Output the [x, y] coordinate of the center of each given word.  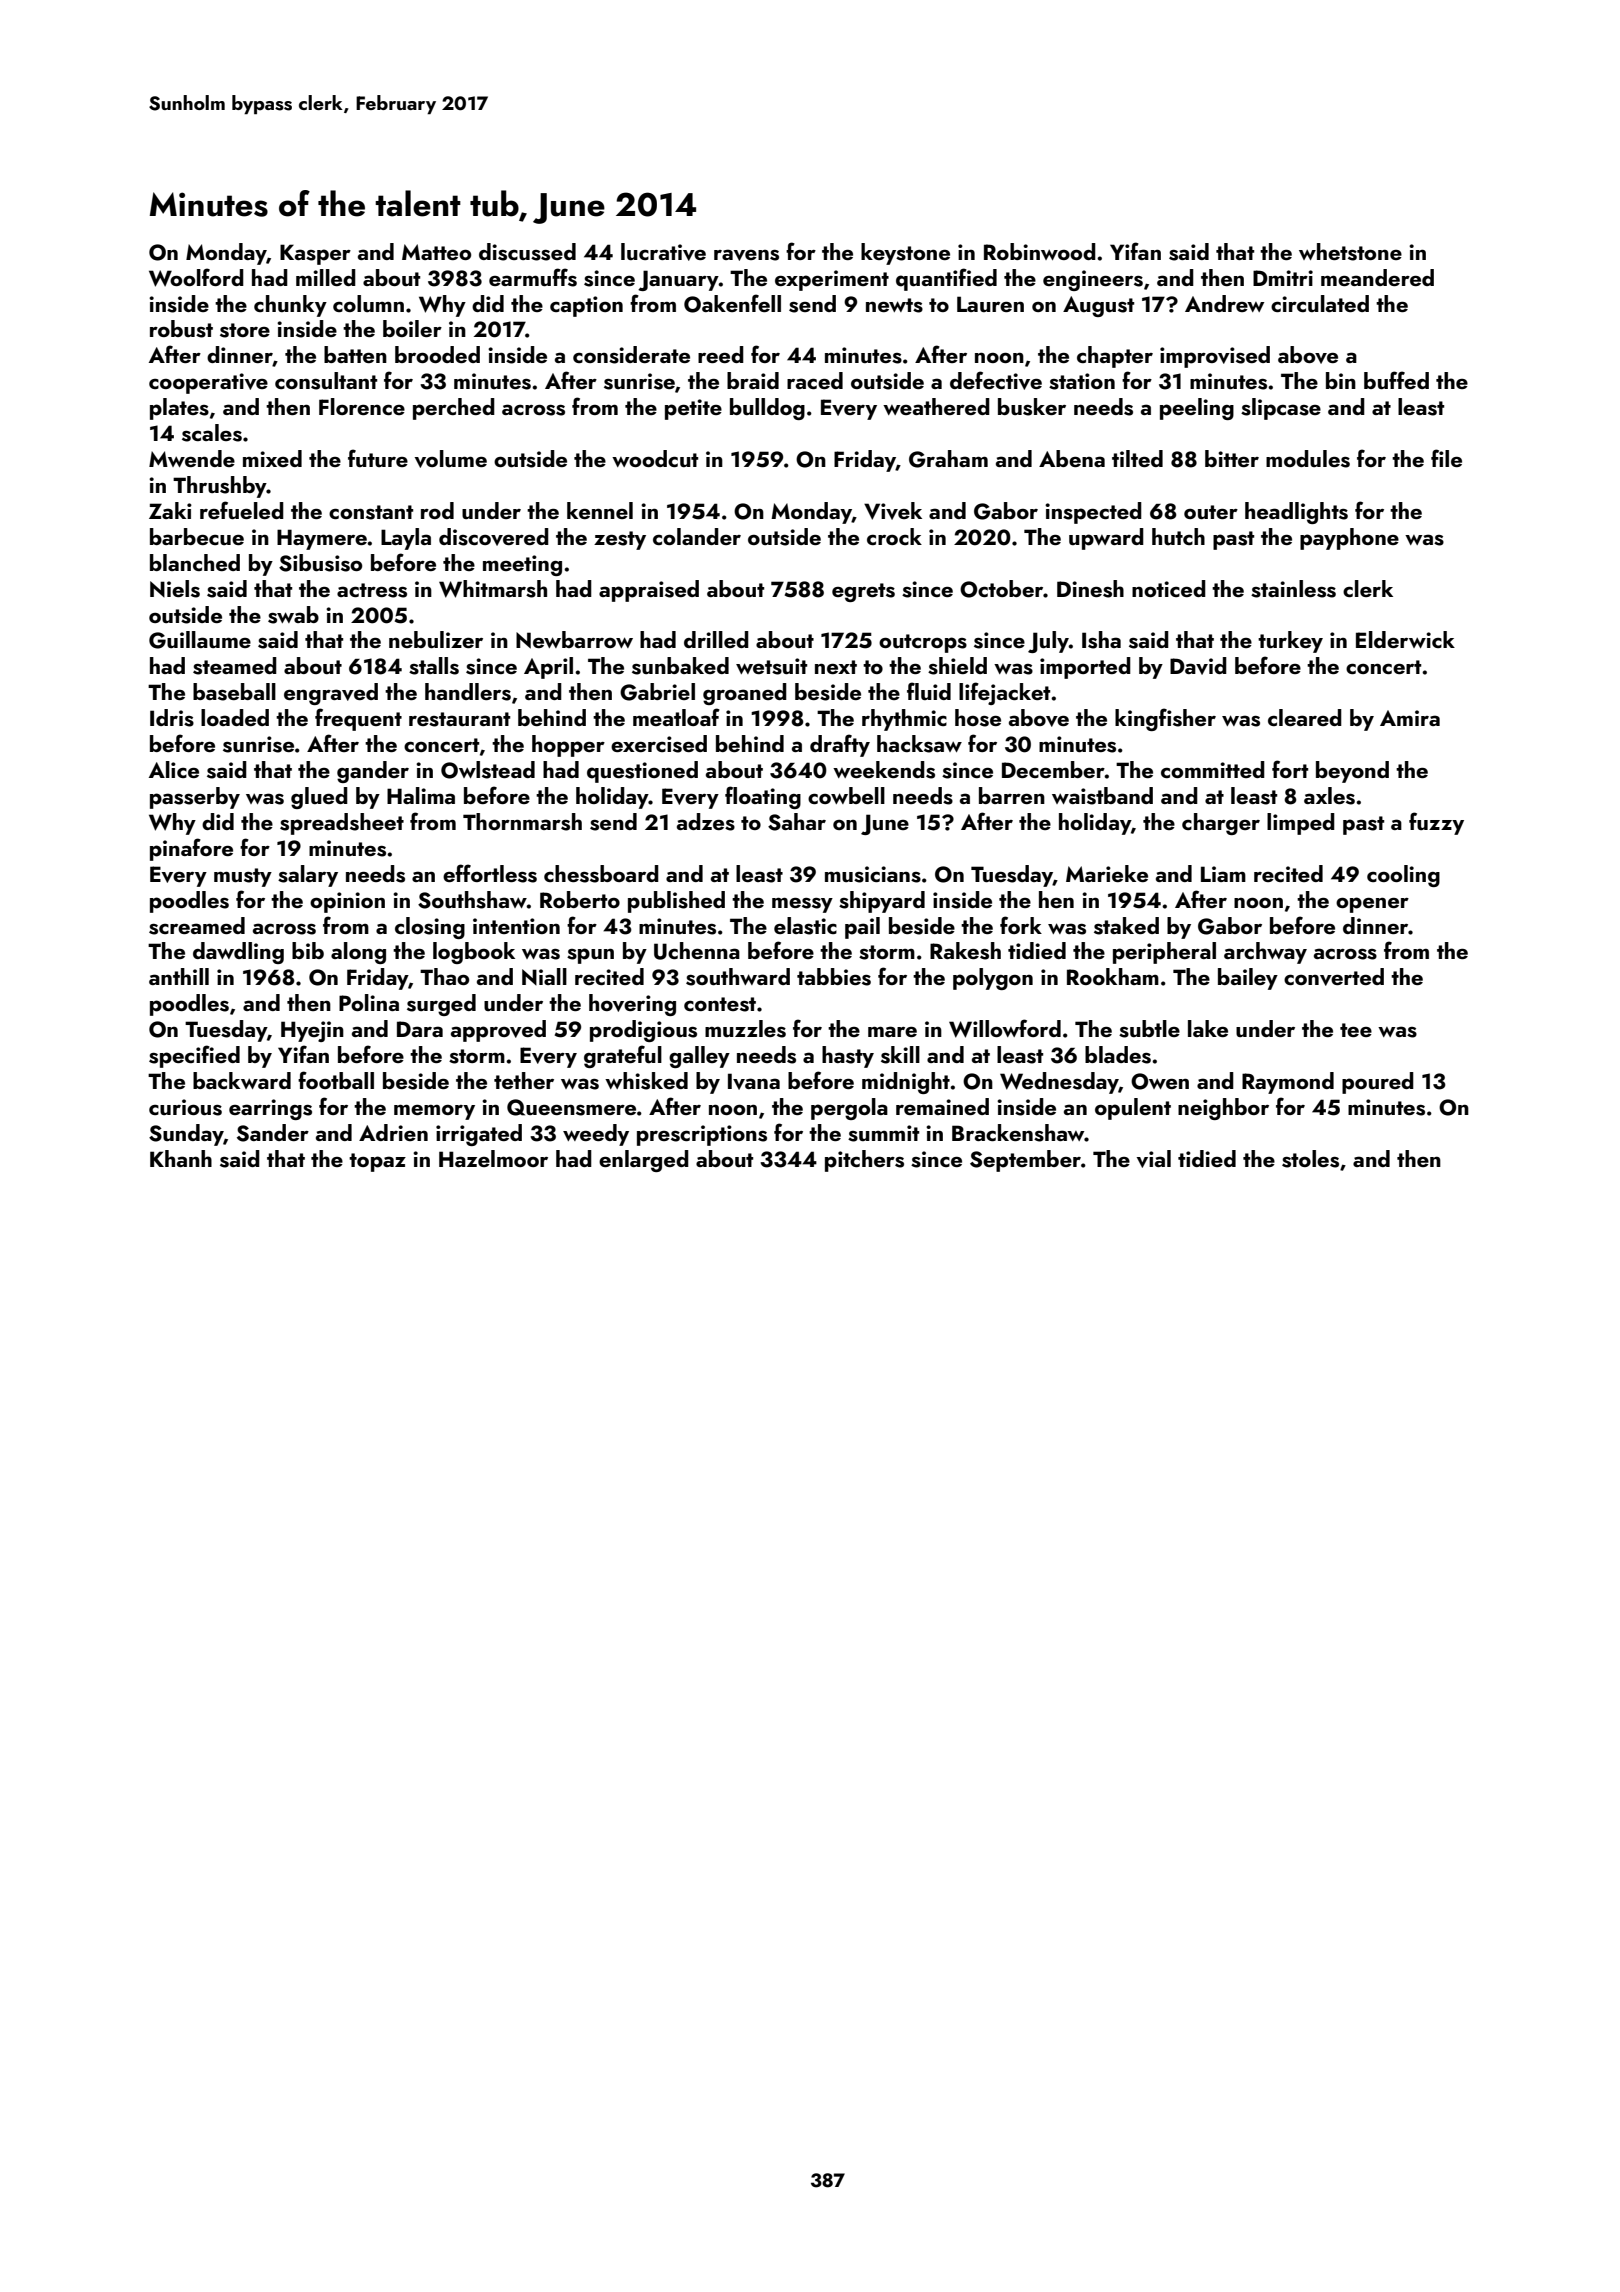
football [336, 1080]
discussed [527, 252]
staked [1126, 926]
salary [308, 876]
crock [894, 536]
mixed [272, 458]
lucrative [663, 252]
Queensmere [571, 1107]
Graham [948, 459]
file [1446, 458]
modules [1308, 459]
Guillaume [200, 640]
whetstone [1350, 252]
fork [1021, 925]
